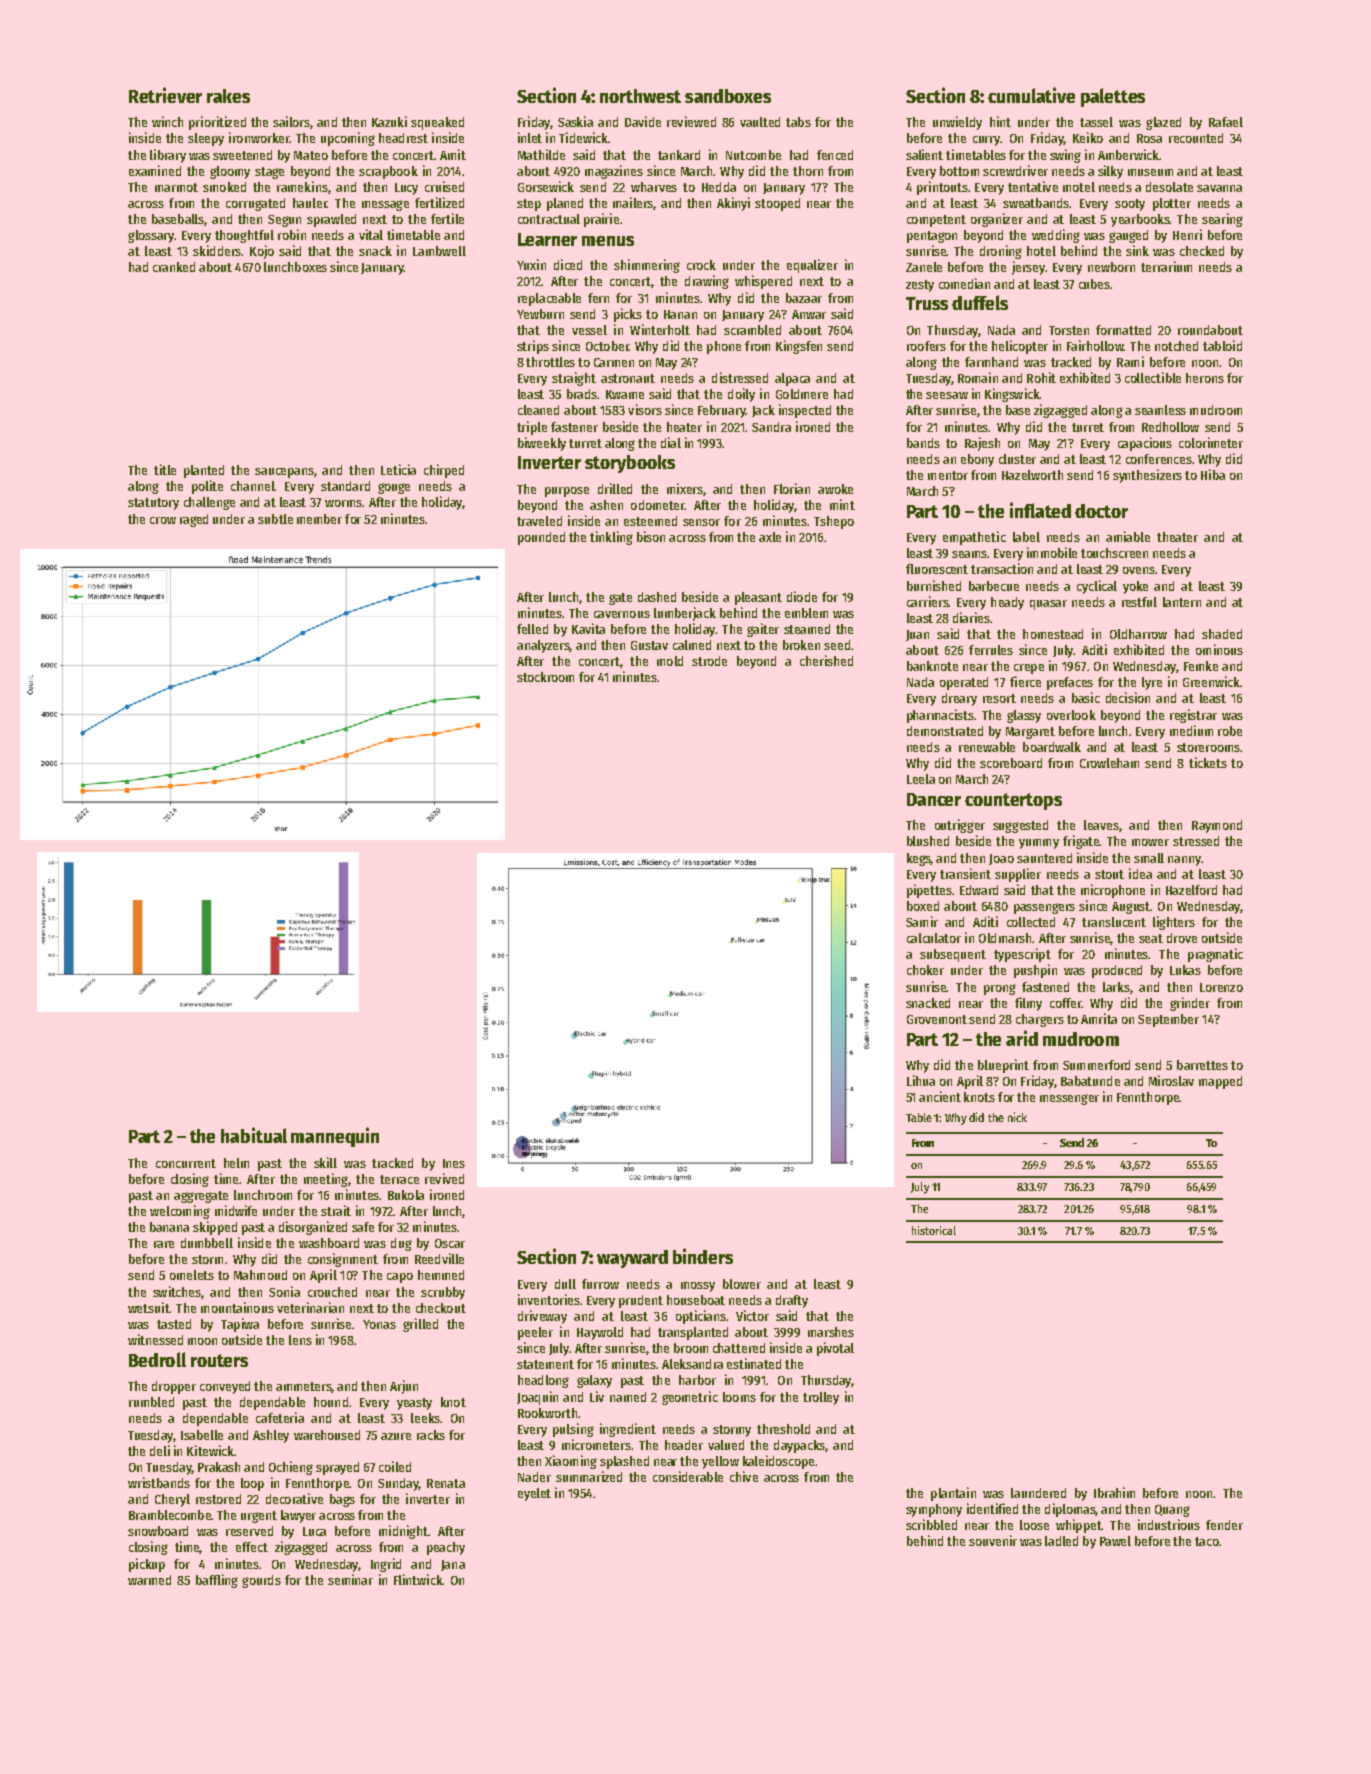  What do you see at coordinates (545, 677) in the screenshot?
I see `stockroom` at bounding box center [545, 677].
